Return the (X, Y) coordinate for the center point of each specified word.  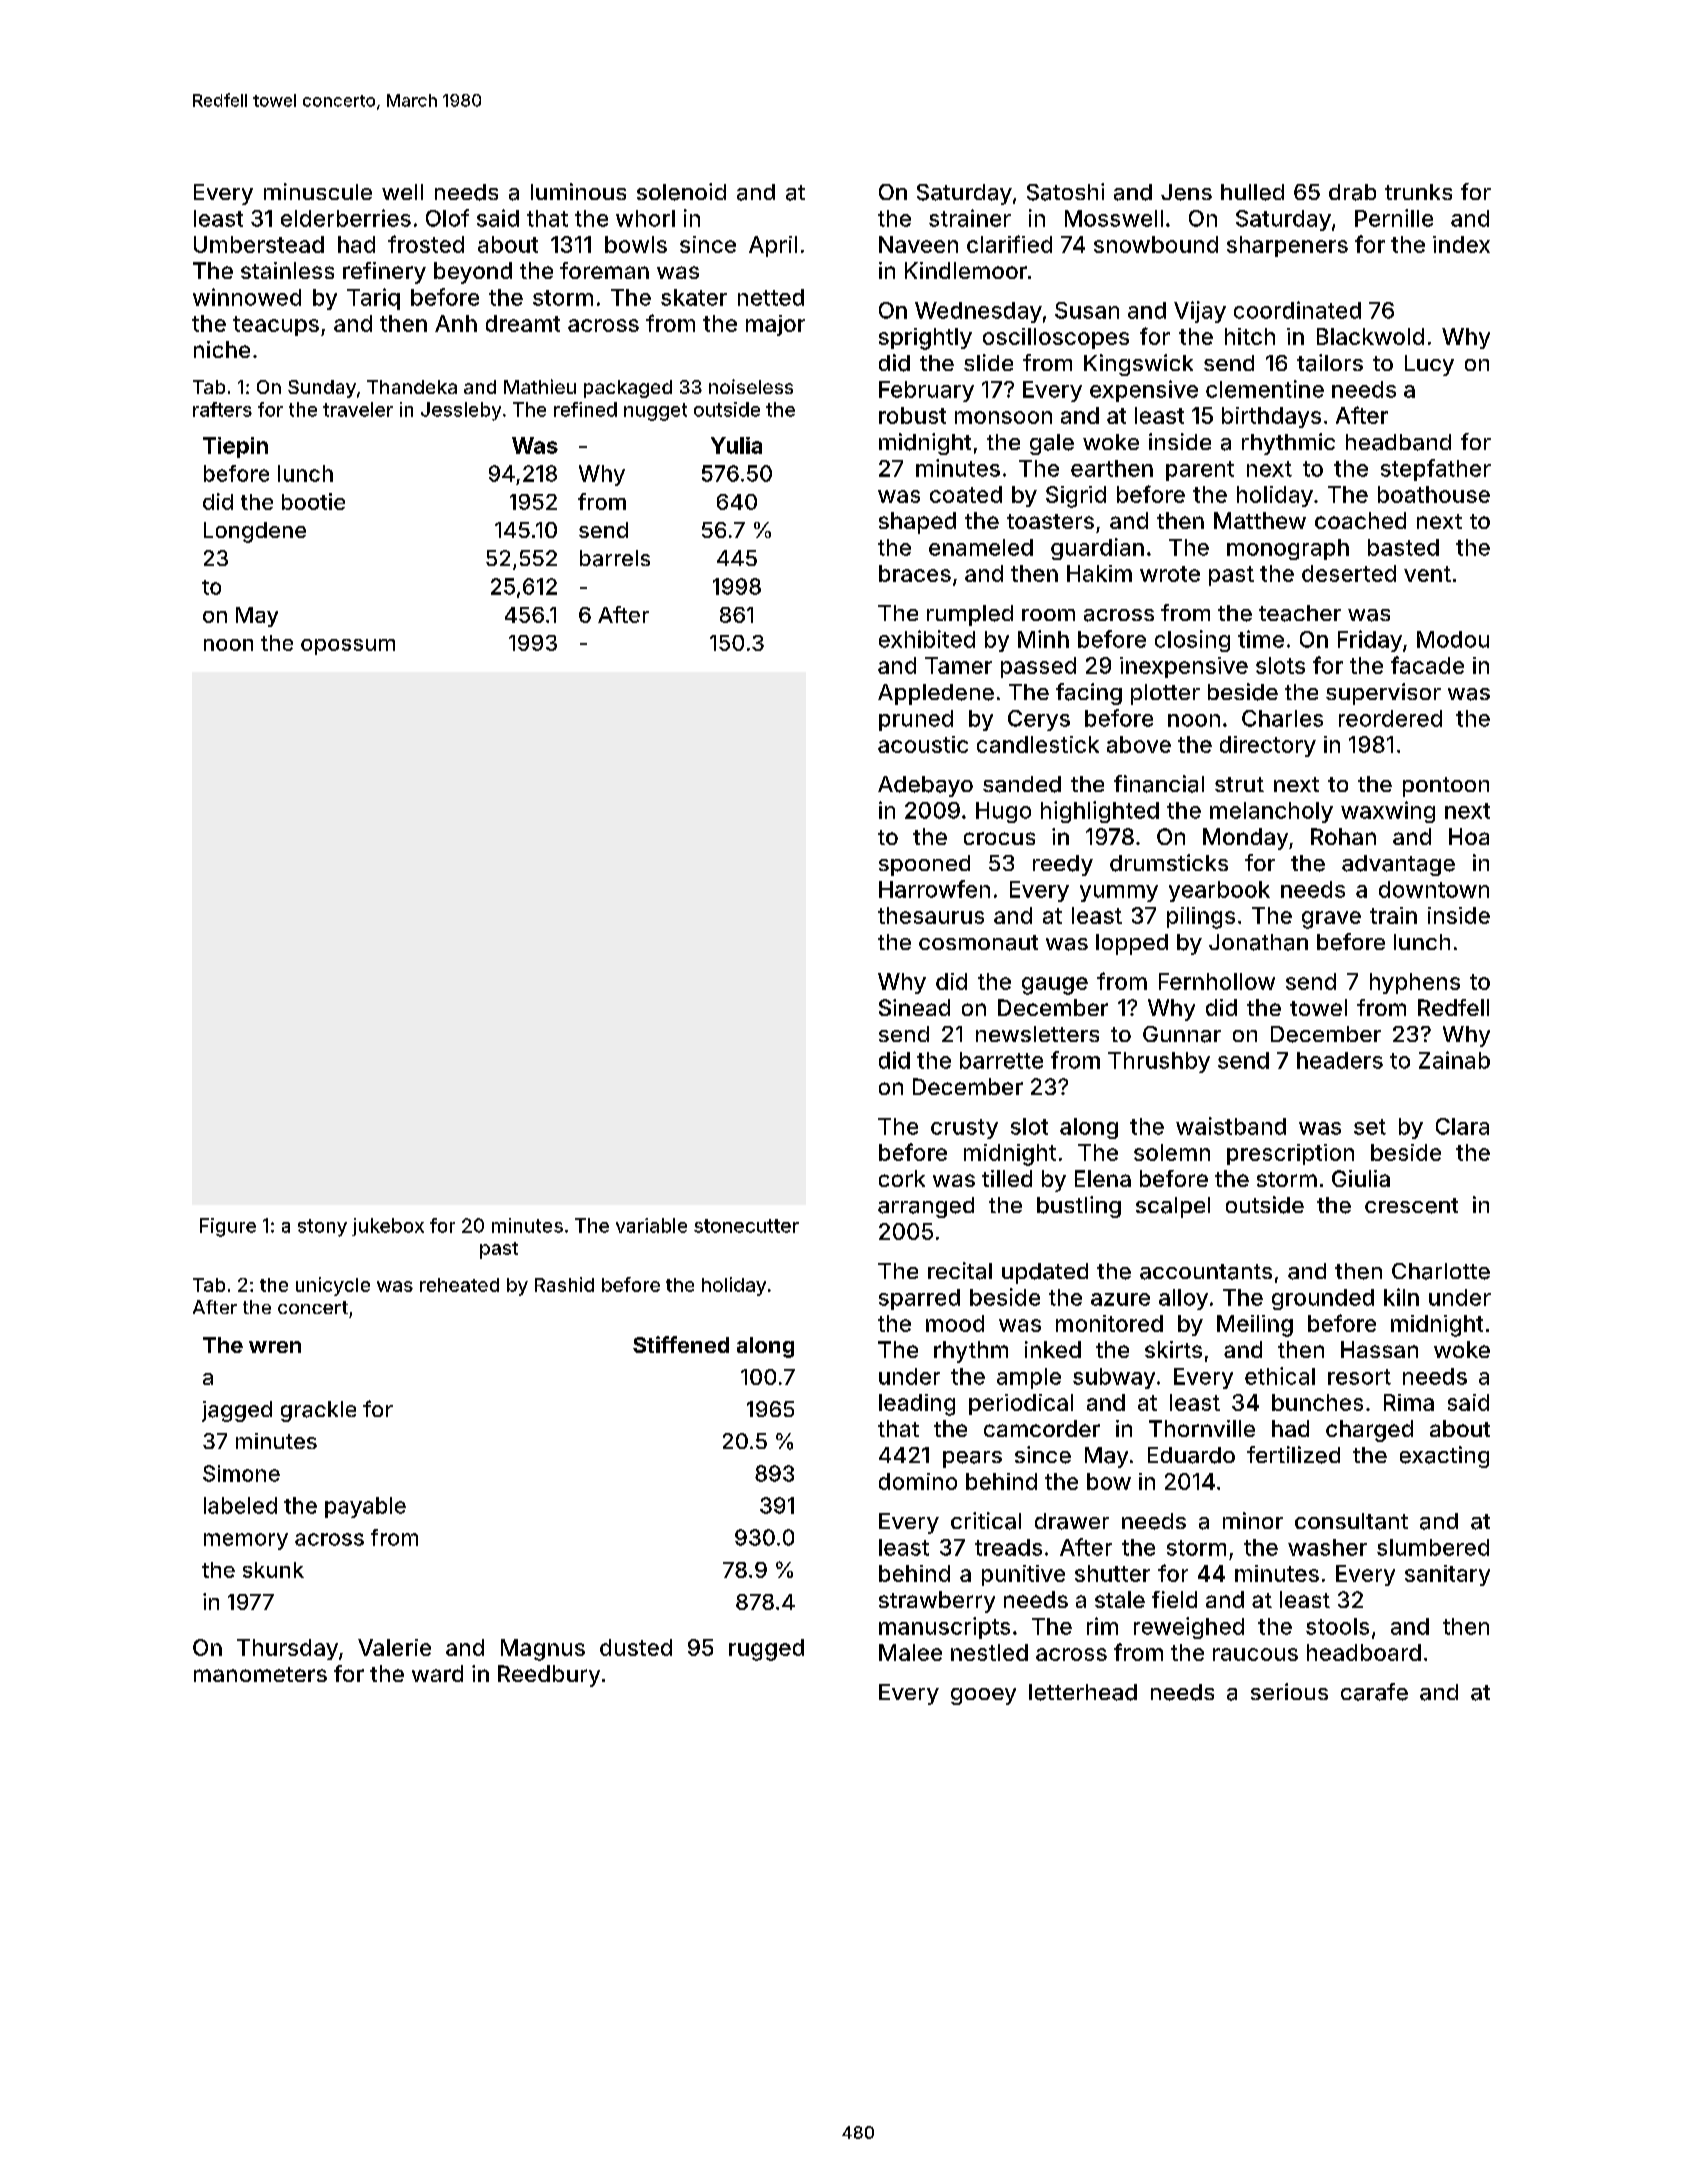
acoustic (923, 744)
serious (1289, 1691)
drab (1352, 192)
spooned (924, 865)
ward (437, 1673)
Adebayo (925, 786)
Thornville (1202, 1428)
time (1261, 639)
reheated (459, 1285)
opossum (348, 647)
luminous (578, 191)
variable (651, 1225)
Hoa (1469, 836)
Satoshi (1065, 192)
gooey (983, 1696)
